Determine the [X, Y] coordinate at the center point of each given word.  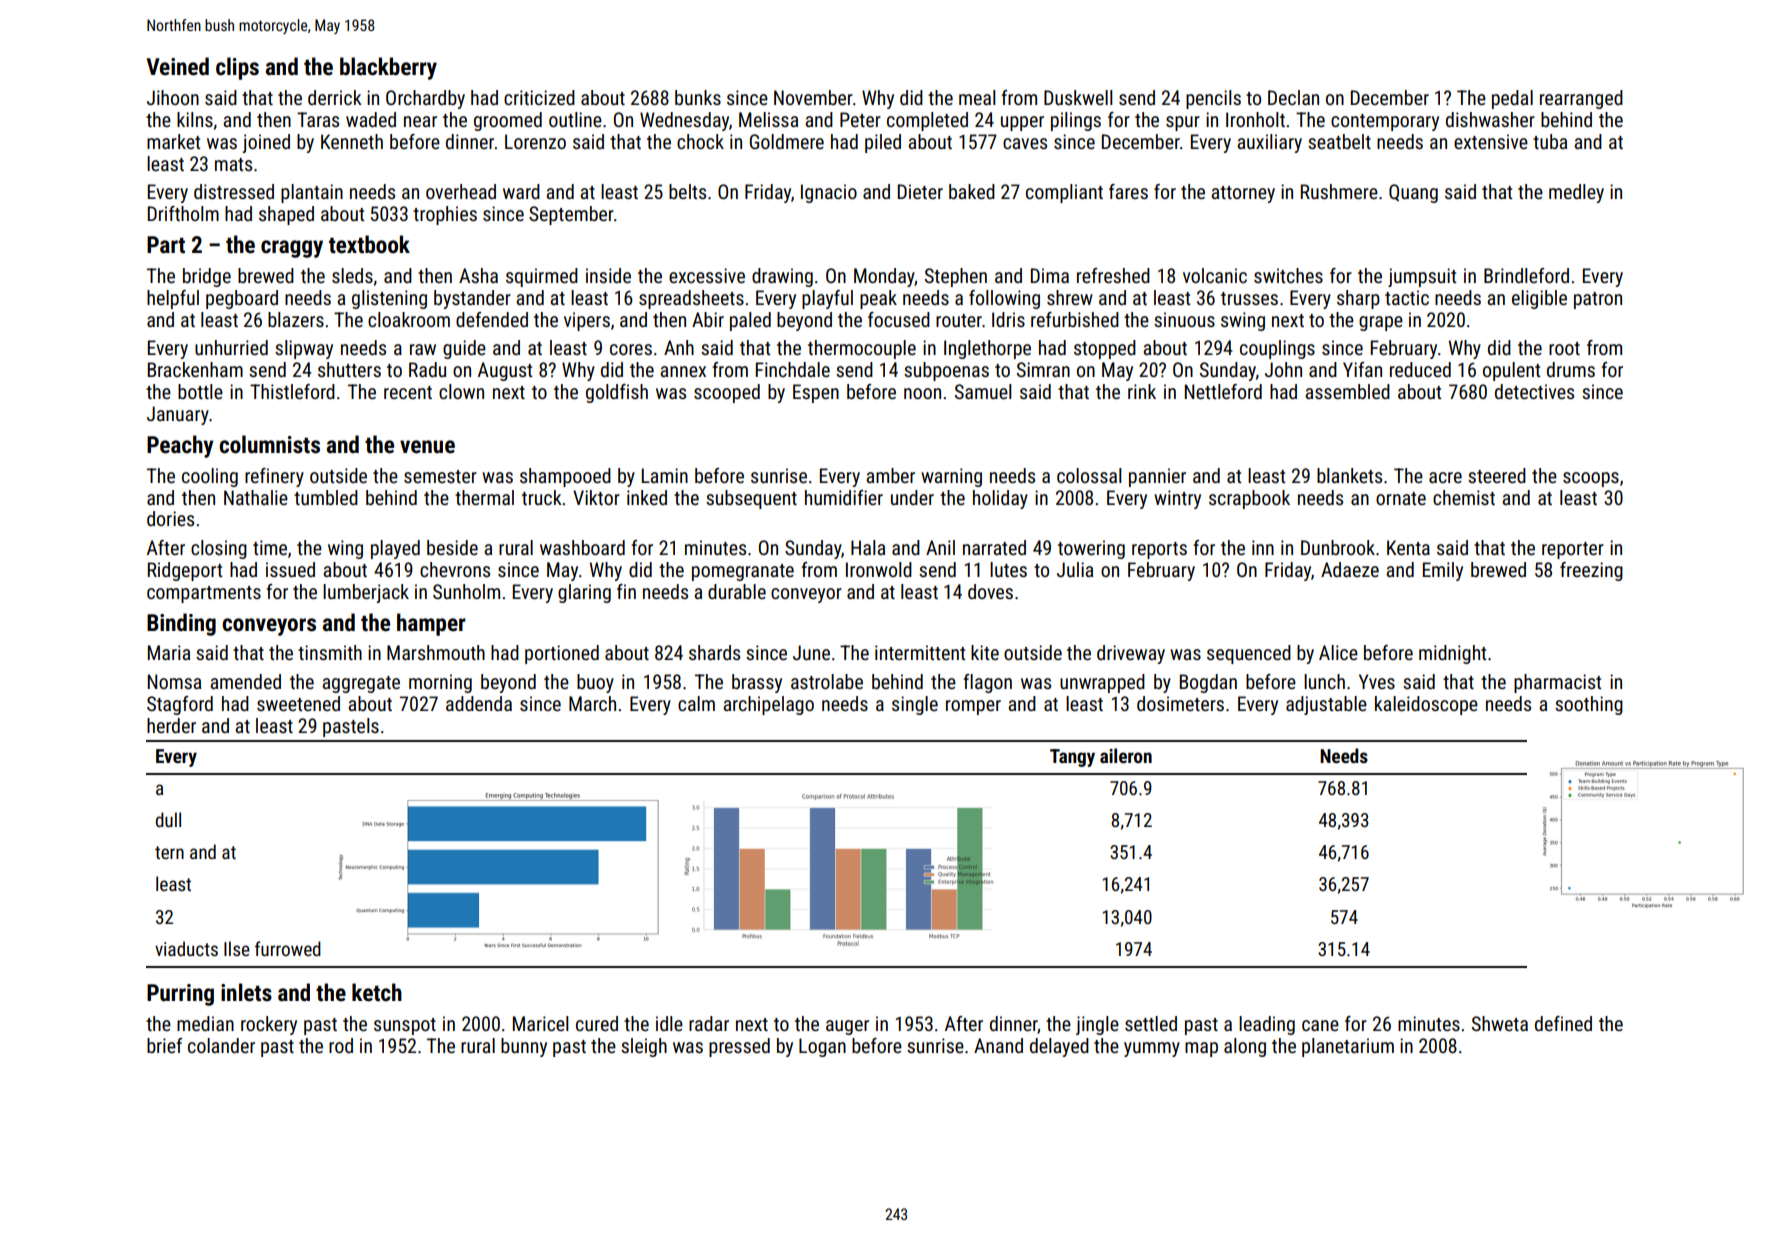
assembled [1347, 391]
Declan [1293, 97]
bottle [200, 391]
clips [237, 68]
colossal [1089, 475]
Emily [1443, 571]
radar [709, 1023]
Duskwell [1078, 97]
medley [1576, 193]
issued [290, 569]
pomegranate [743, 572]
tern [169, 852]
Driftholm [183, 213]
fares [1128, 191]
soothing [1589, 705]
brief [164, 1045]
